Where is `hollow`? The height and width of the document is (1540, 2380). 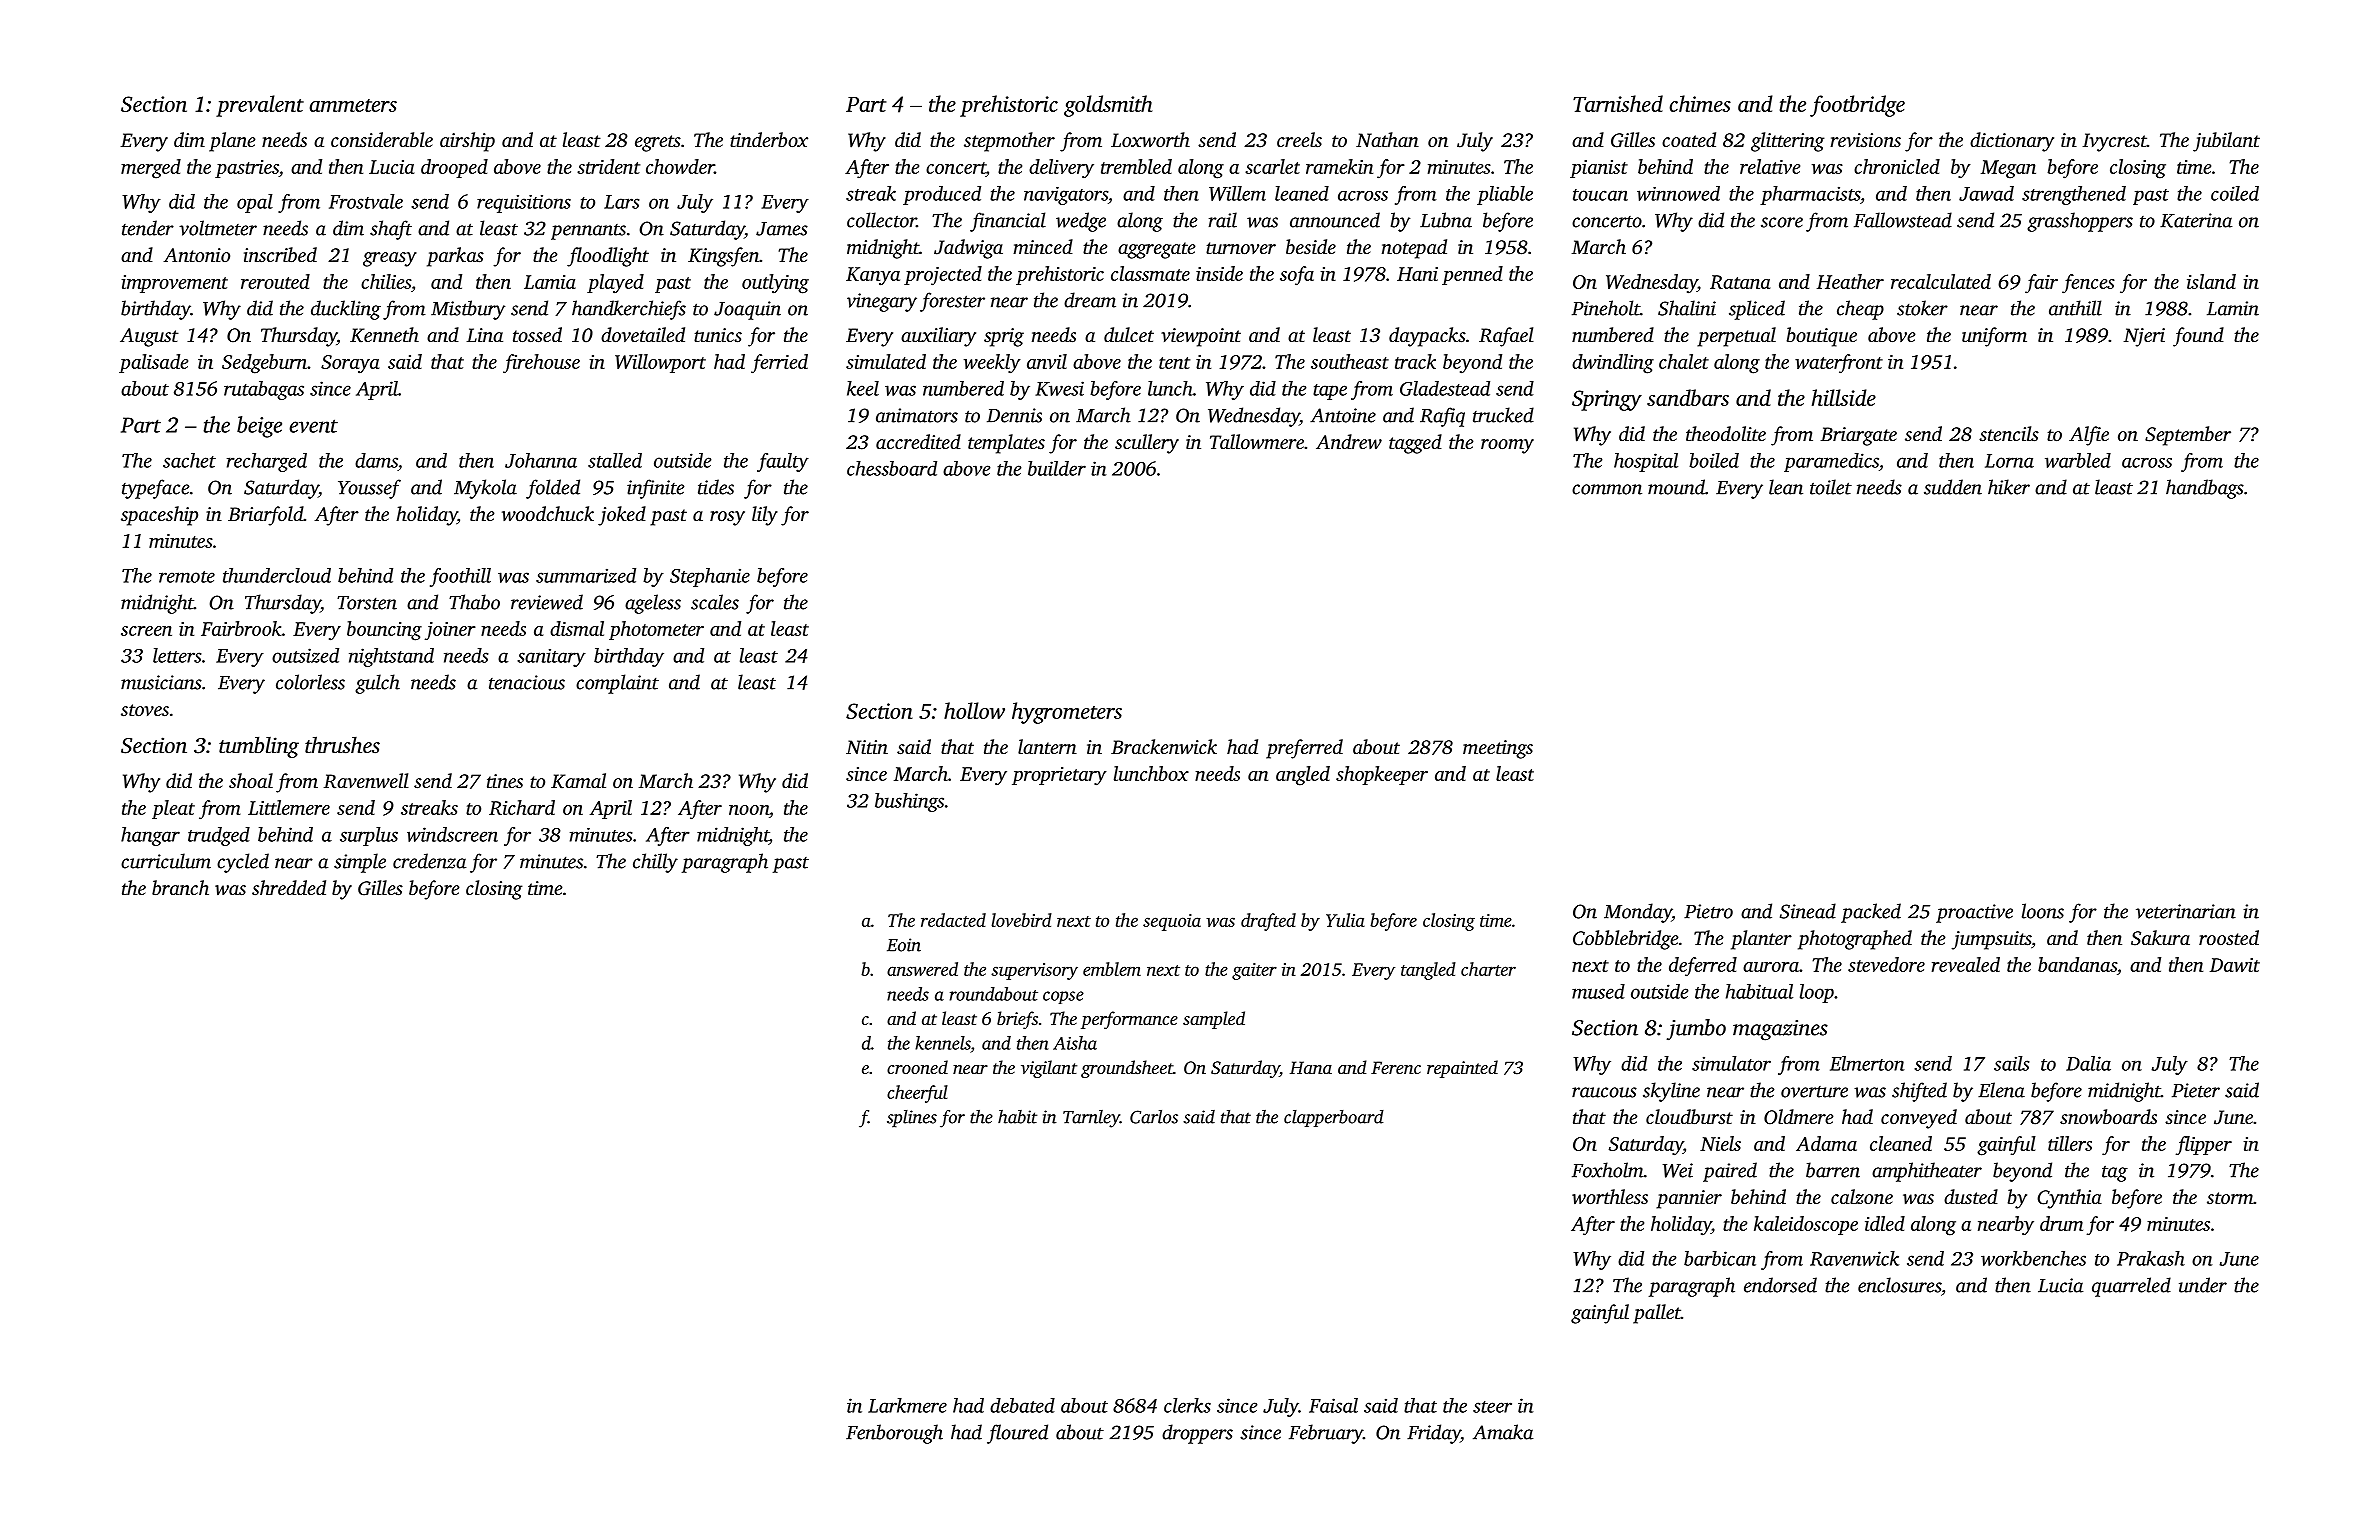
hollow is located at coordinates (974, 710).
